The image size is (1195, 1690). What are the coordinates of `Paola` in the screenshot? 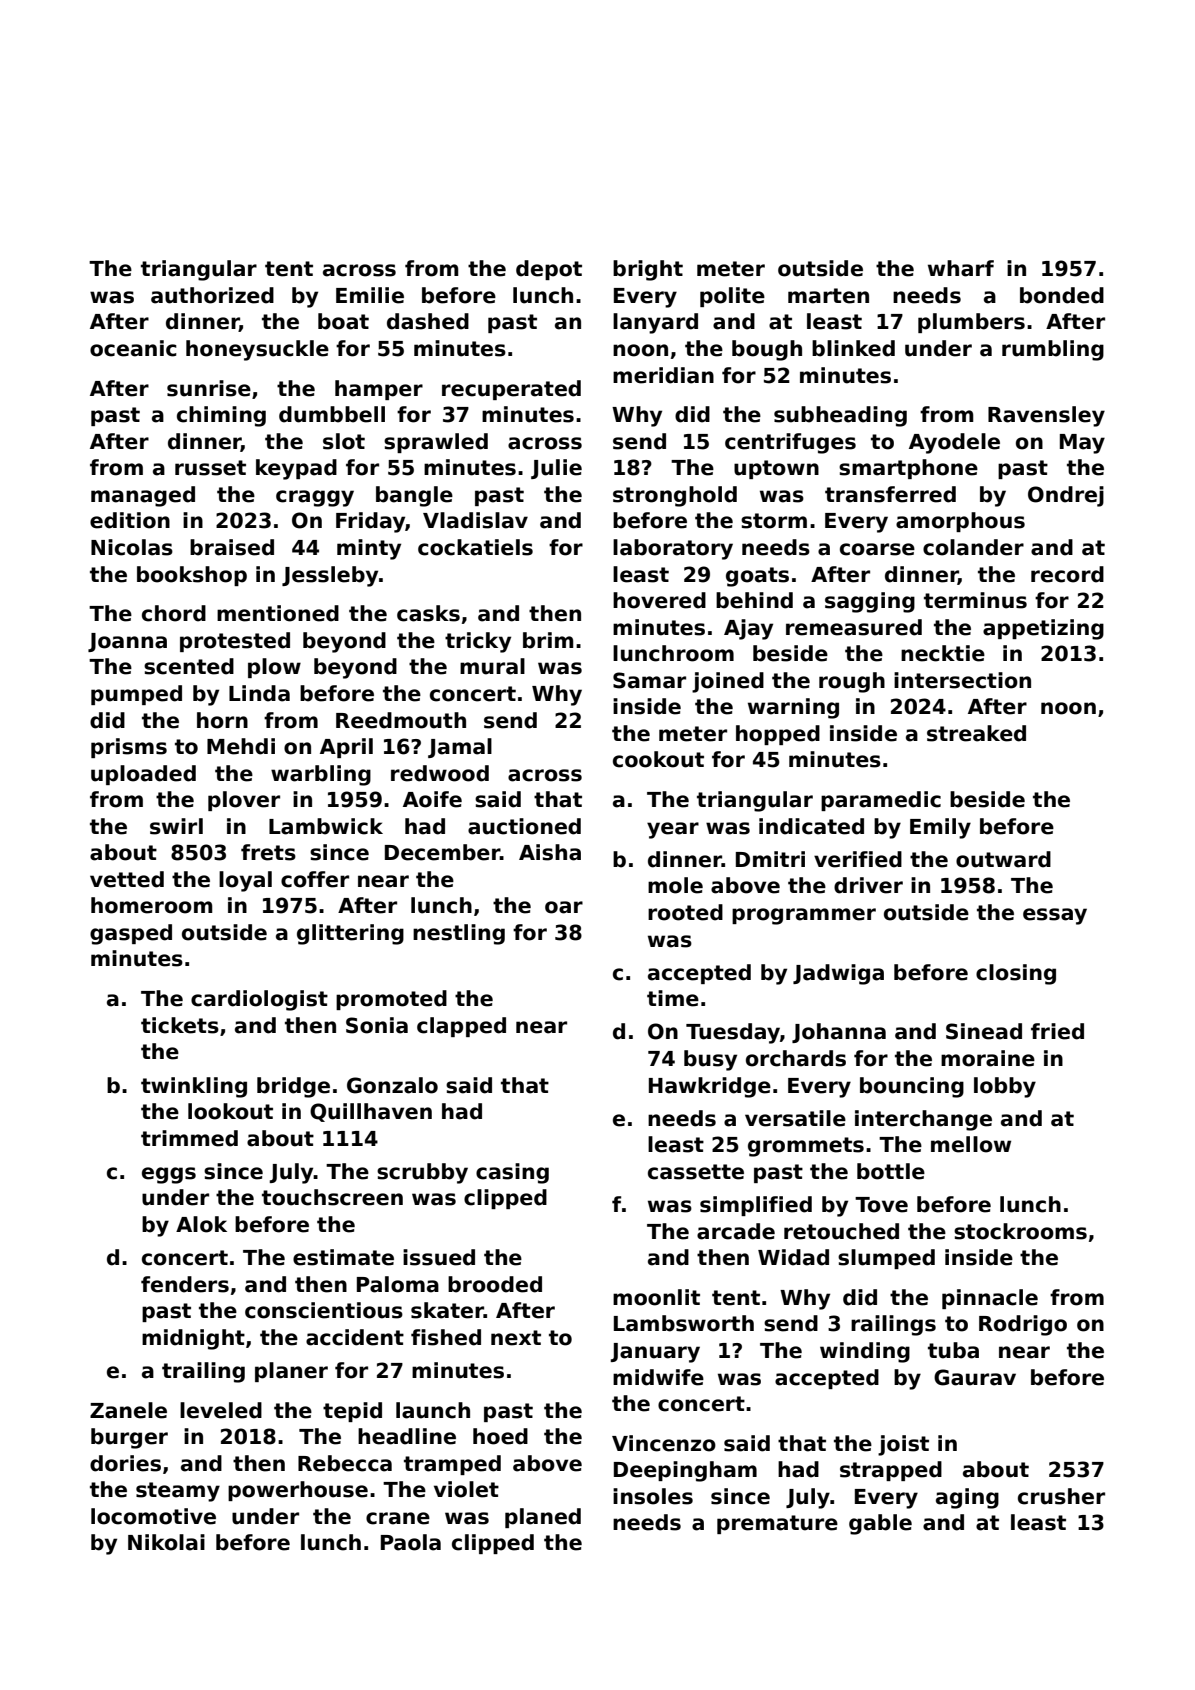 It's located at (411, 1542).
